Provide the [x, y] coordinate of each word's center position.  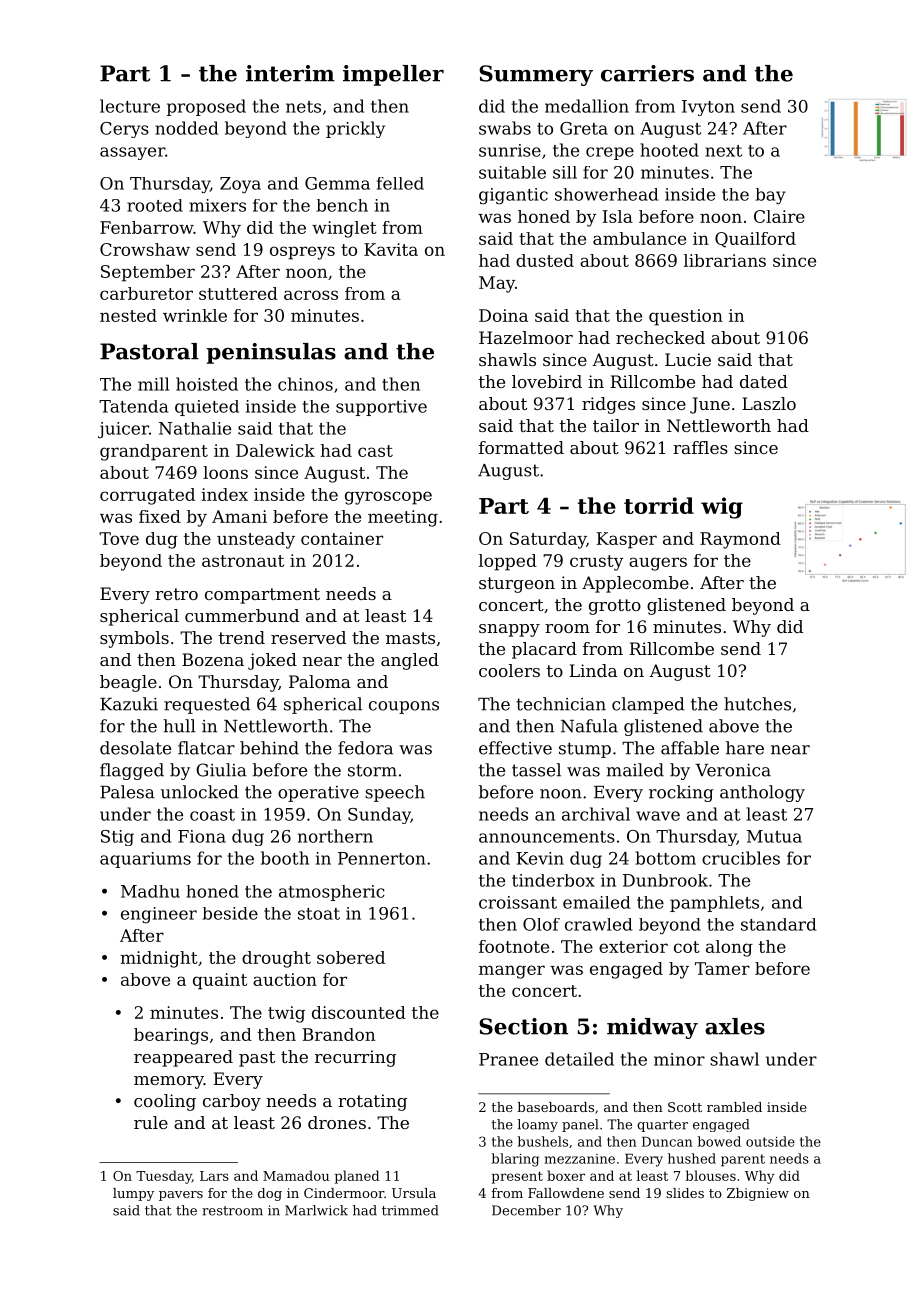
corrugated [147, 496]
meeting [403, 518]
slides [685, 1193]
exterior [633, 946]
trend [242, 637]
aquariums [145, 860]
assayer [132, 153]
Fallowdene [566, 1193]
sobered [351, 957]
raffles [700, 447]
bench [342, 205]
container [342, 538]
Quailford [755, 240]
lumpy [133, 1194]
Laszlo [769, 403]
